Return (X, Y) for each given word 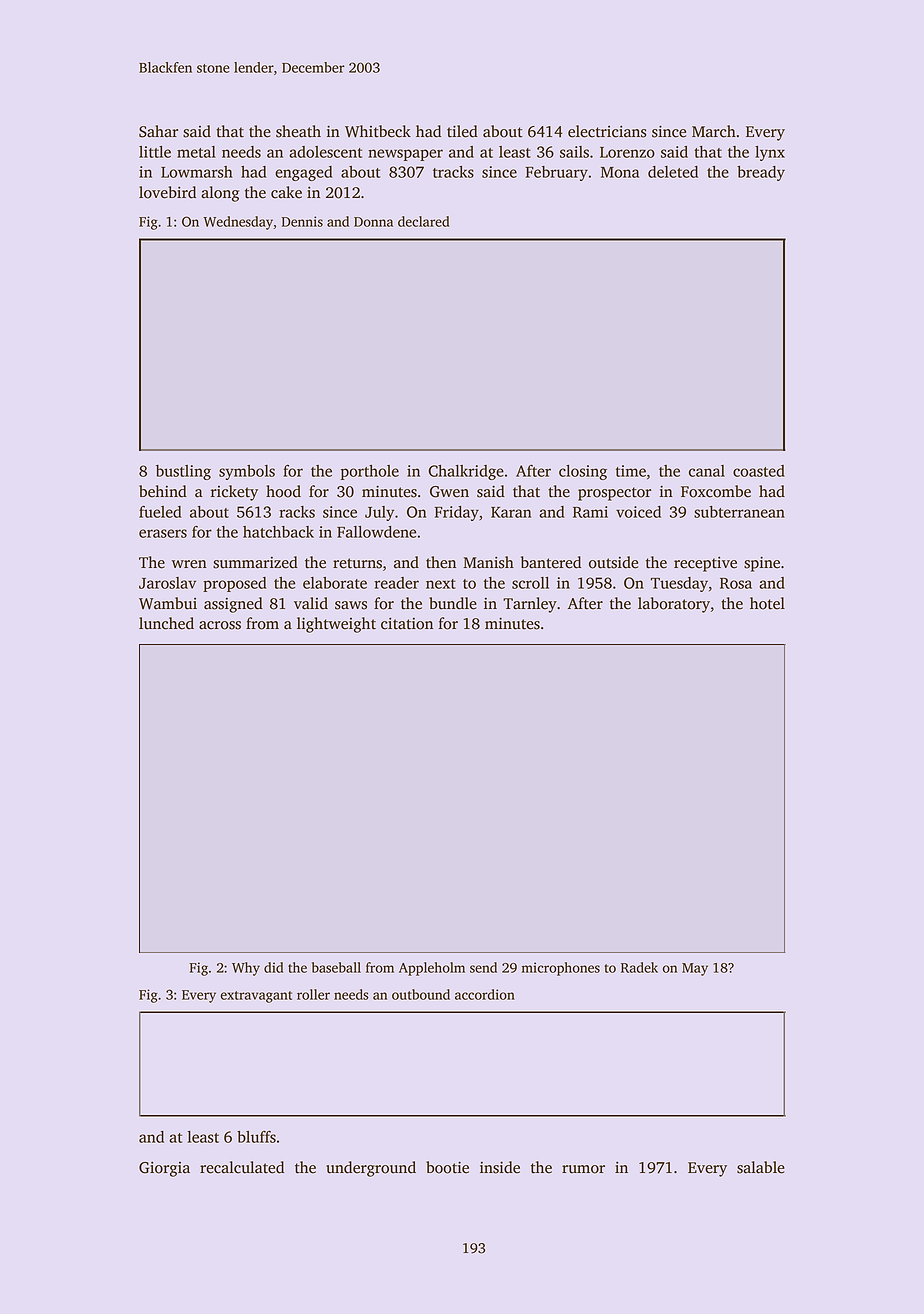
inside (500, 1167)
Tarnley (530, 605)
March (714, 131)
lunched (166, 623)
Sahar (158, 131)
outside (613, 562)
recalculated (242, 1167)
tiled (462, 131)
